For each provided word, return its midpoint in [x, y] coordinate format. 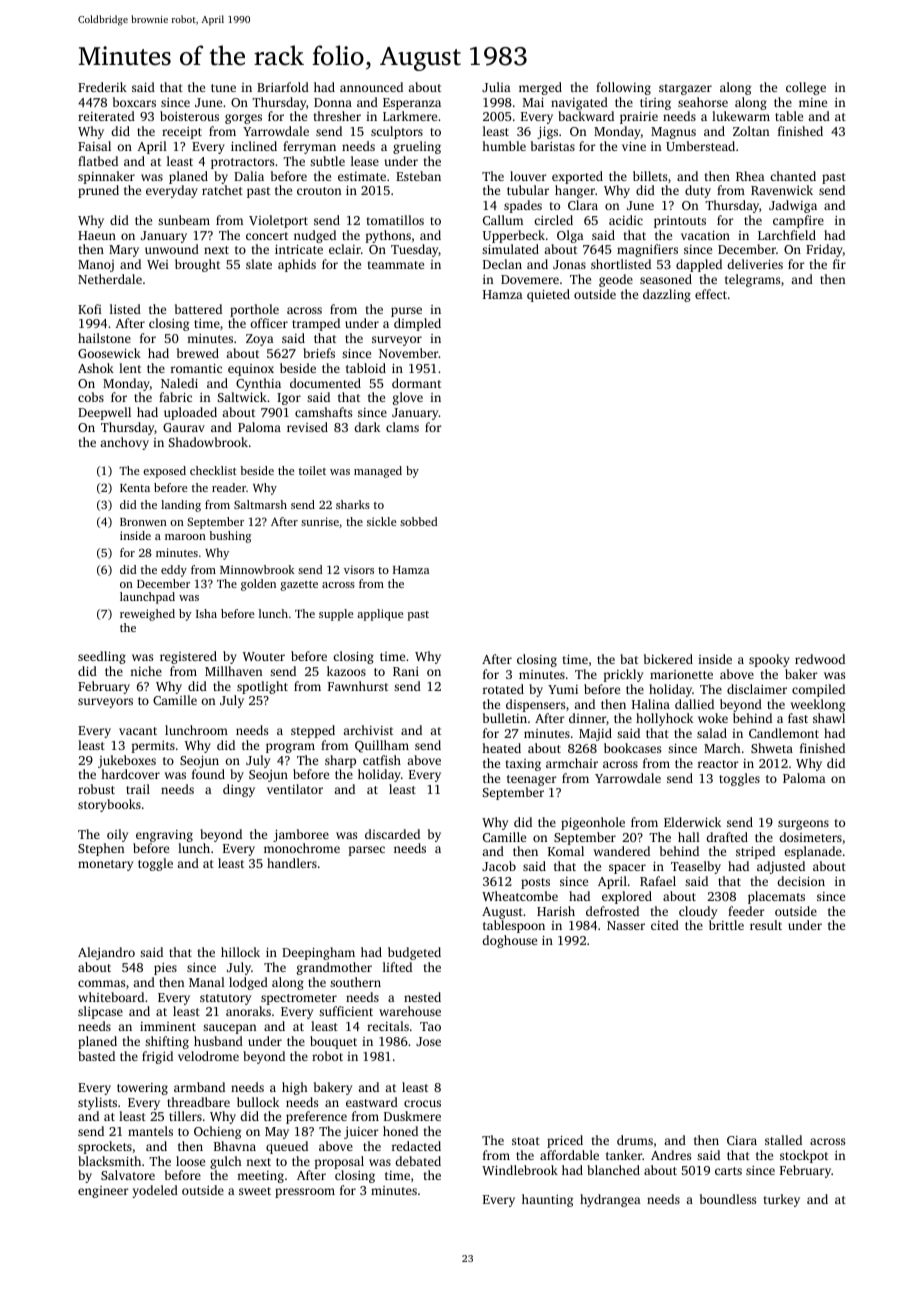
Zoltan [751, 131]
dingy [239, 790]
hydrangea [610, 1200]
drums [635, 1140]
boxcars [134, 102]
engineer [103, 1192]
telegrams [752, 280]
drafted [727, 837]
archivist [368, 730]
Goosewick [109, 353]
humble [504, 146]
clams [402, 427]
